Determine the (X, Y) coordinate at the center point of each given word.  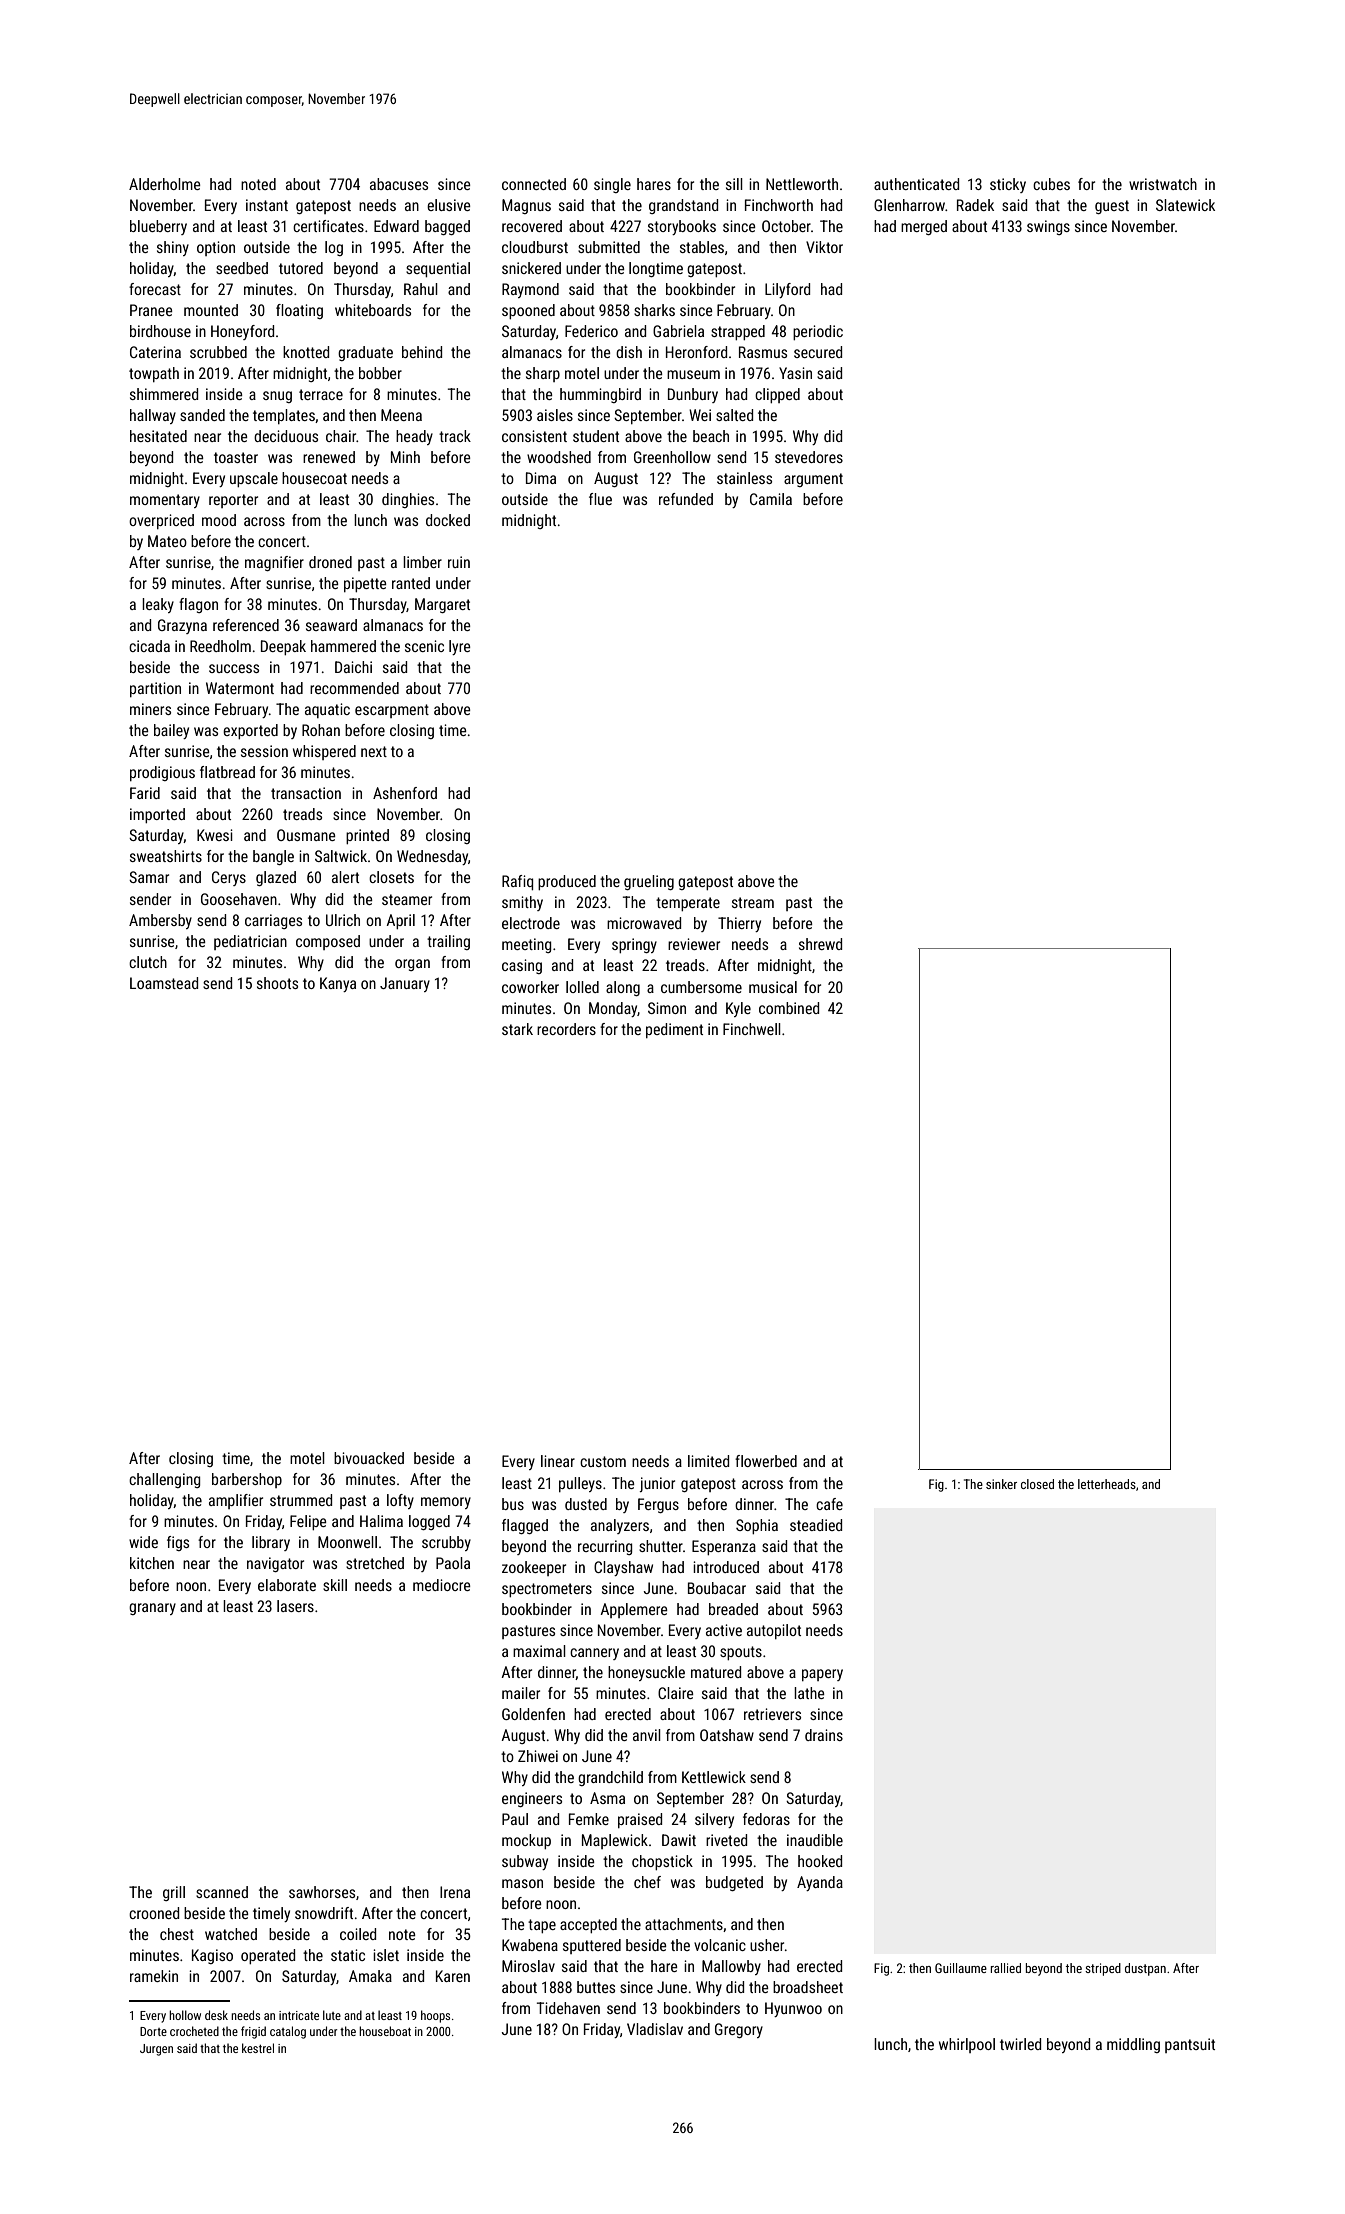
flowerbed (766, 1461)
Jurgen (156, 2050)
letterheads (1107, 1484)
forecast (155, 289)
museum (693, 374)
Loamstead (164, 983)
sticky (1008, 185)
